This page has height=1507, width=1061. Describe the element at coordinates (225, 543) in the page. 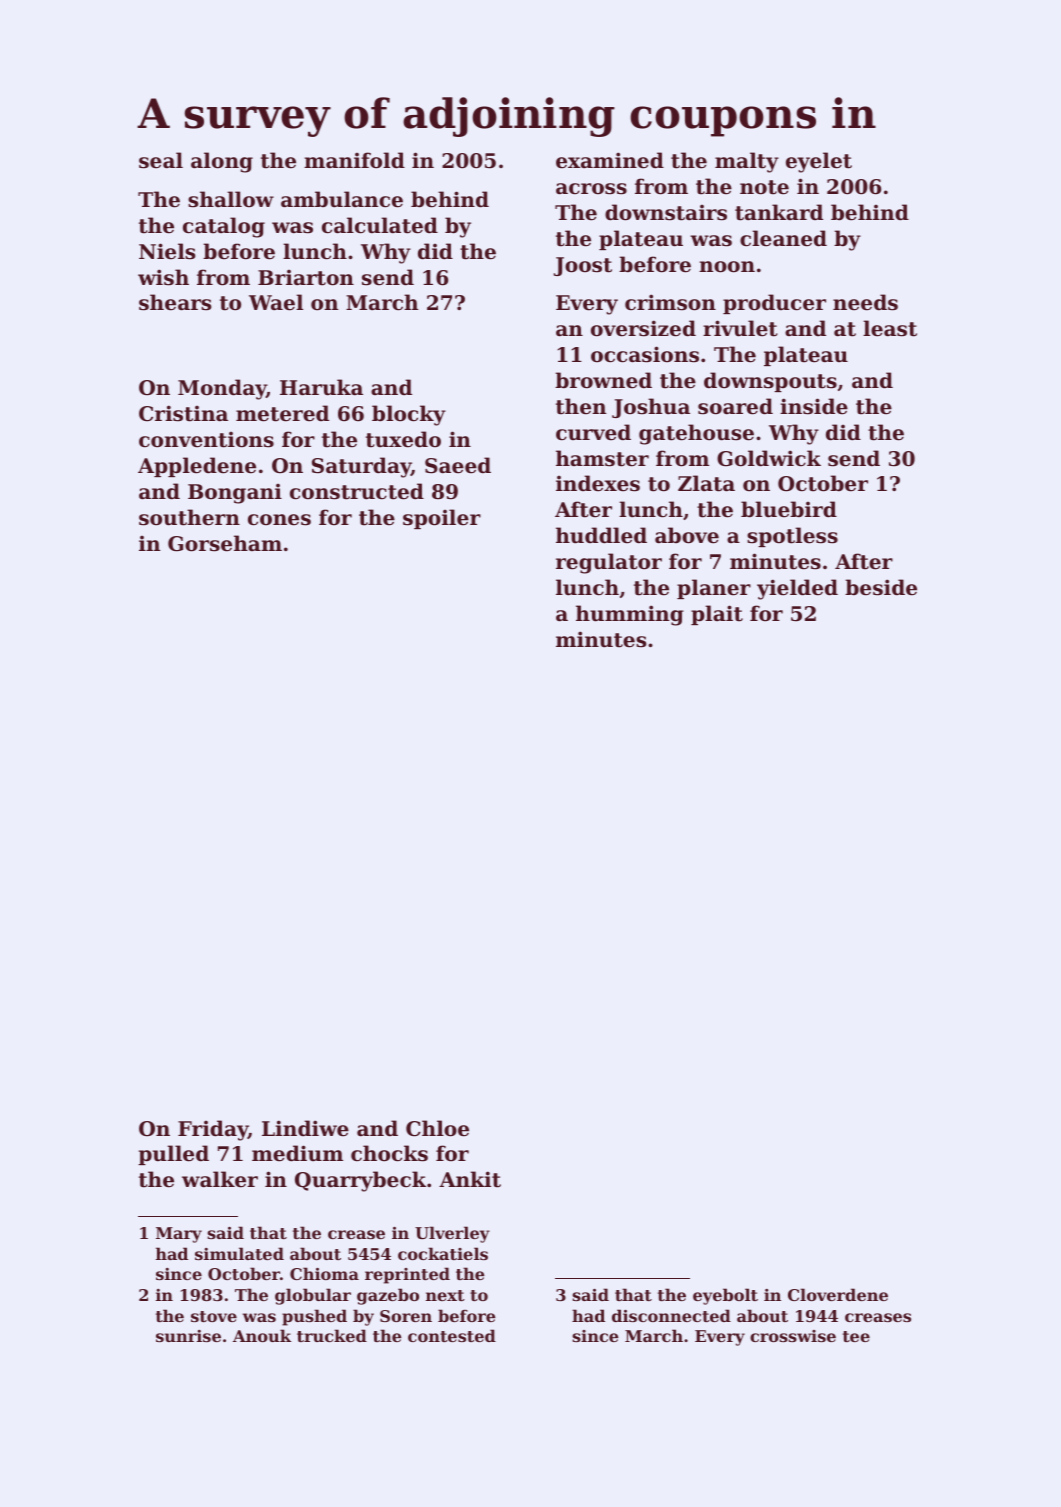

I see `Gorseham` at that location.
